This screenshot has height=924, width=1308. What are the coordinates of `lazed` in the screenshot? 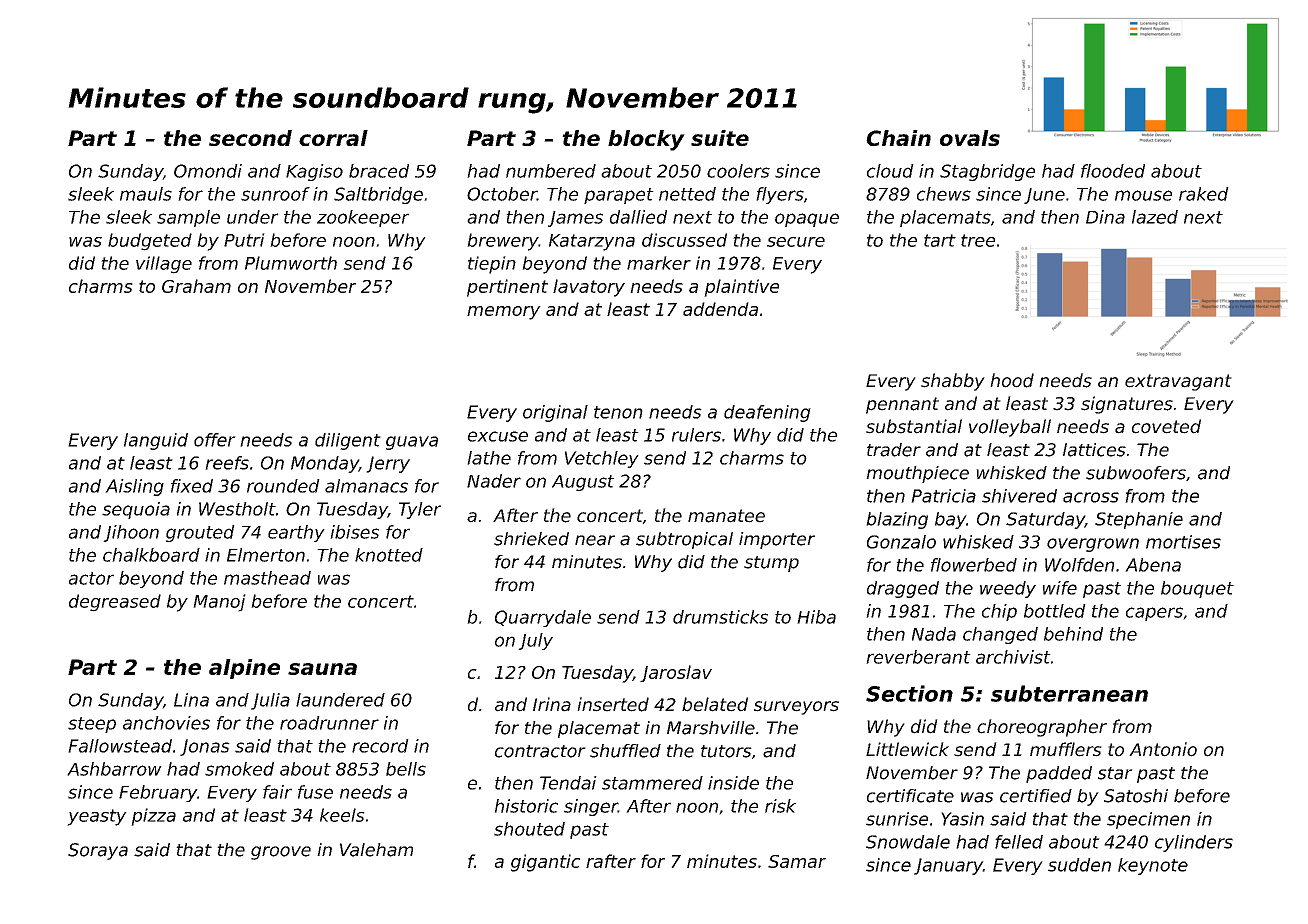 It's located at (1155, 217).
